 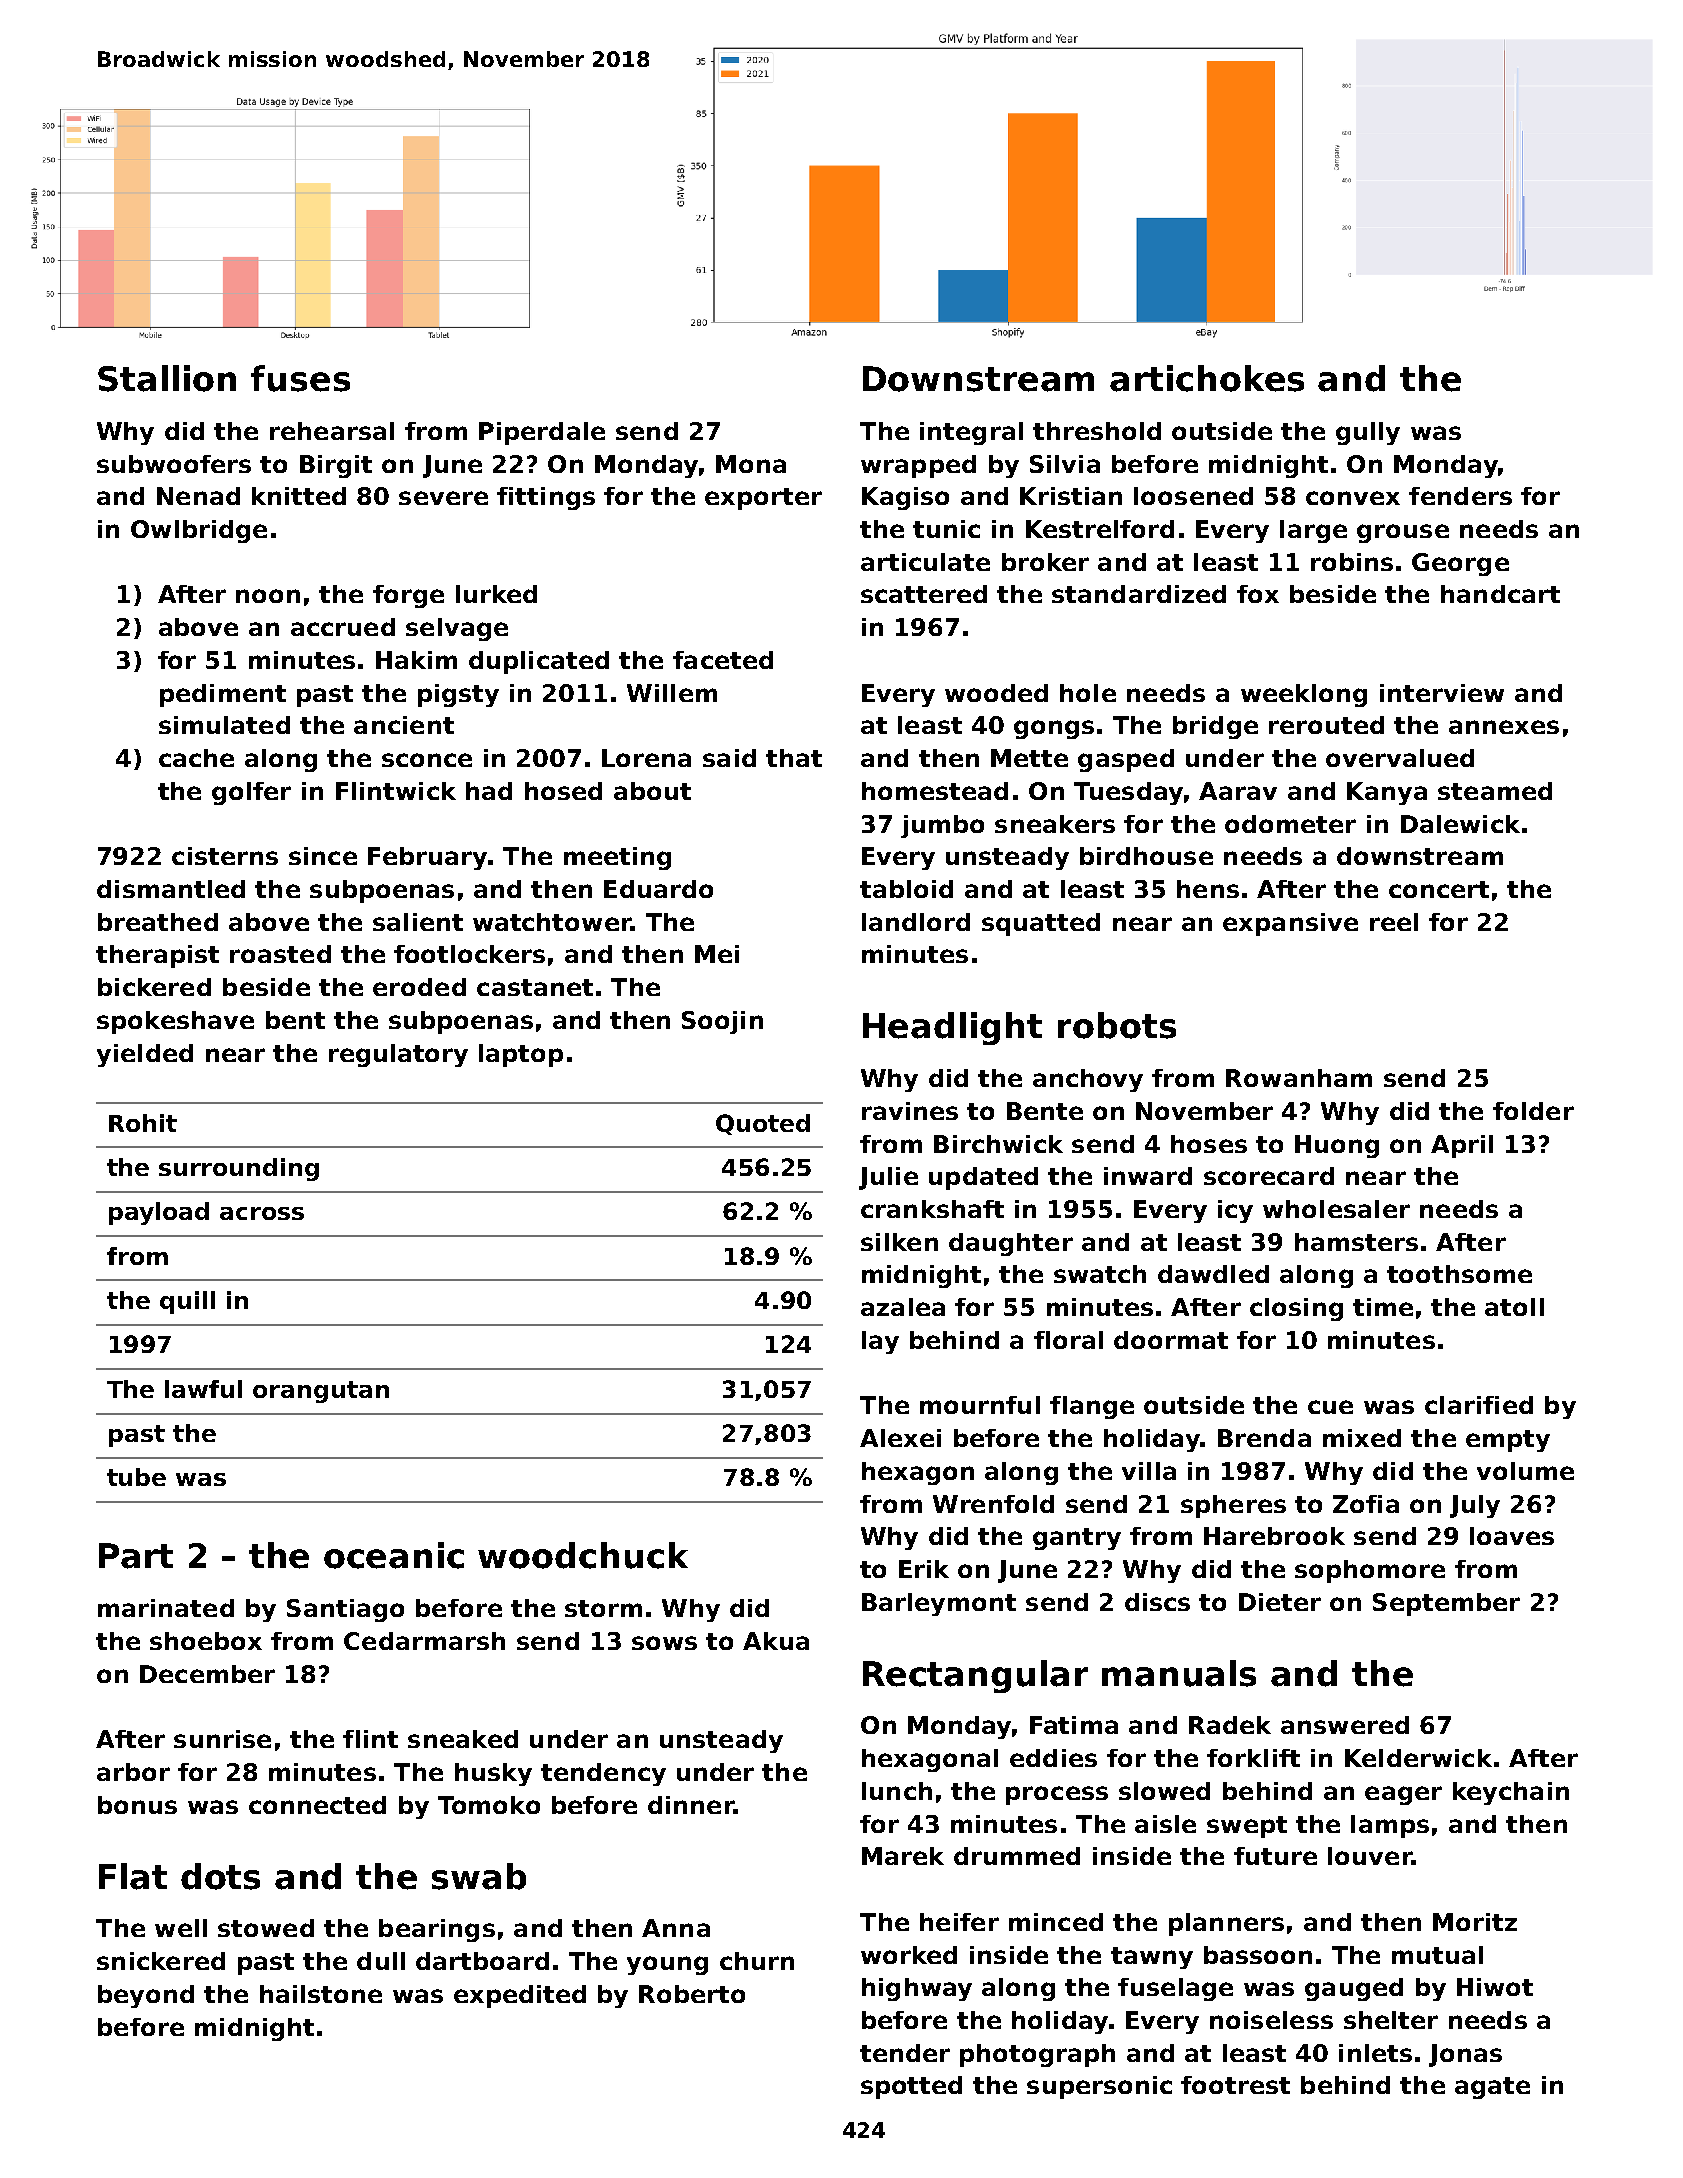 What do you see at coordinates (1525, 1471) in the document?
I see `volume` at bounding box center [1525, 1471].
